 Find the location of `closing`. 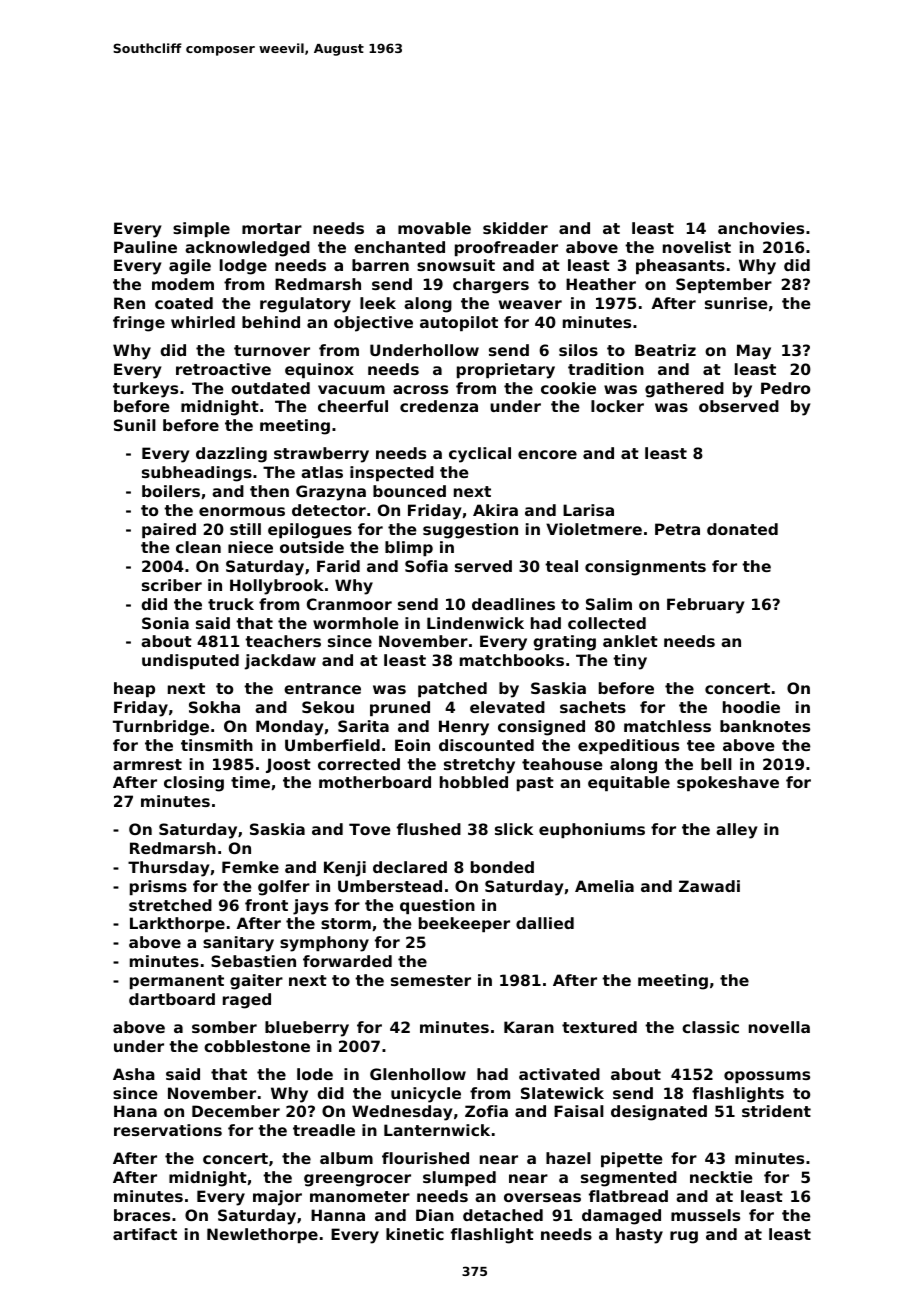

closing is located at coordinates (194, 784).
